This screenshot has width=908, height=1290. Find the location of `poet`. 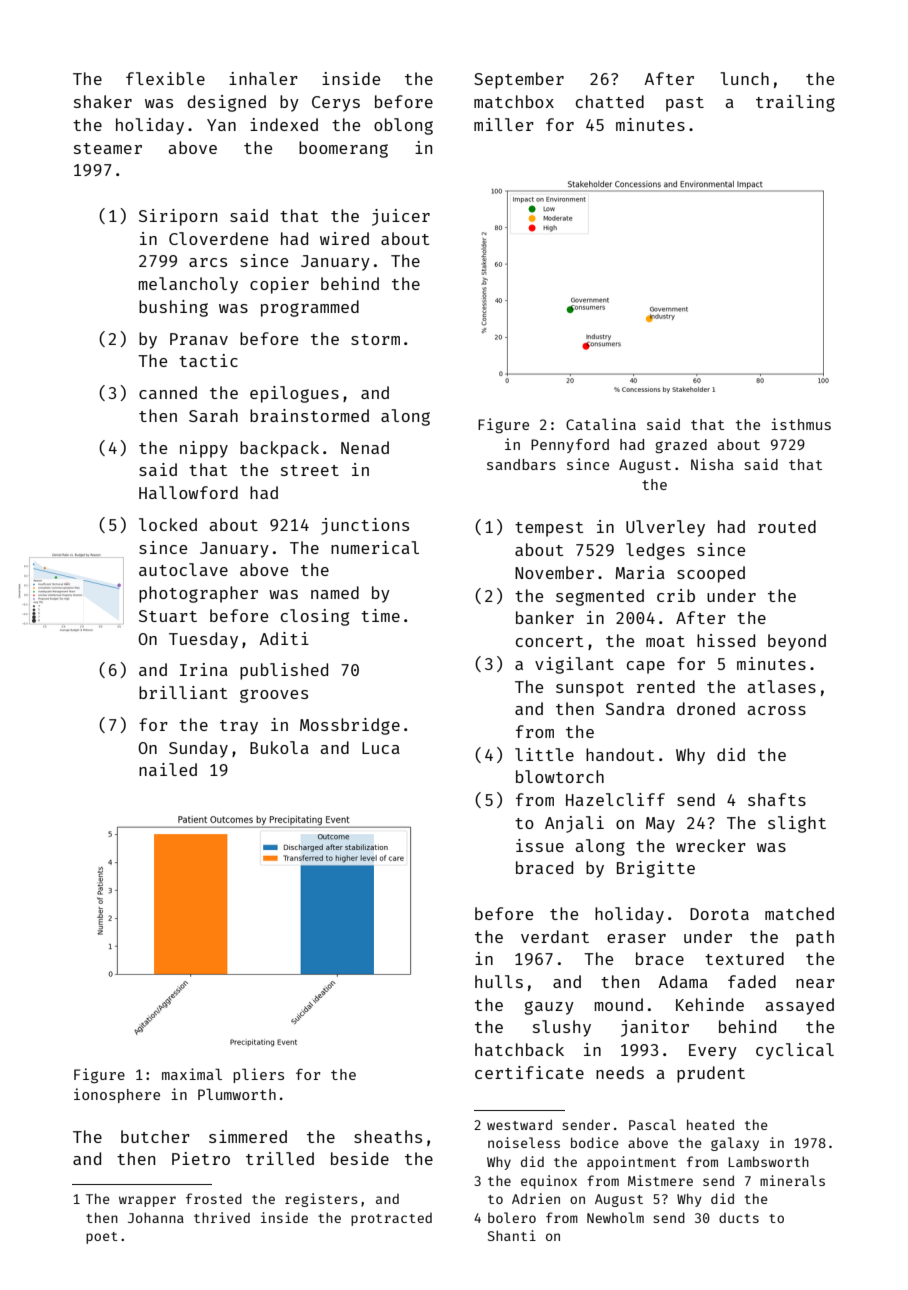

poet is located at coordinates (102, 1238).
